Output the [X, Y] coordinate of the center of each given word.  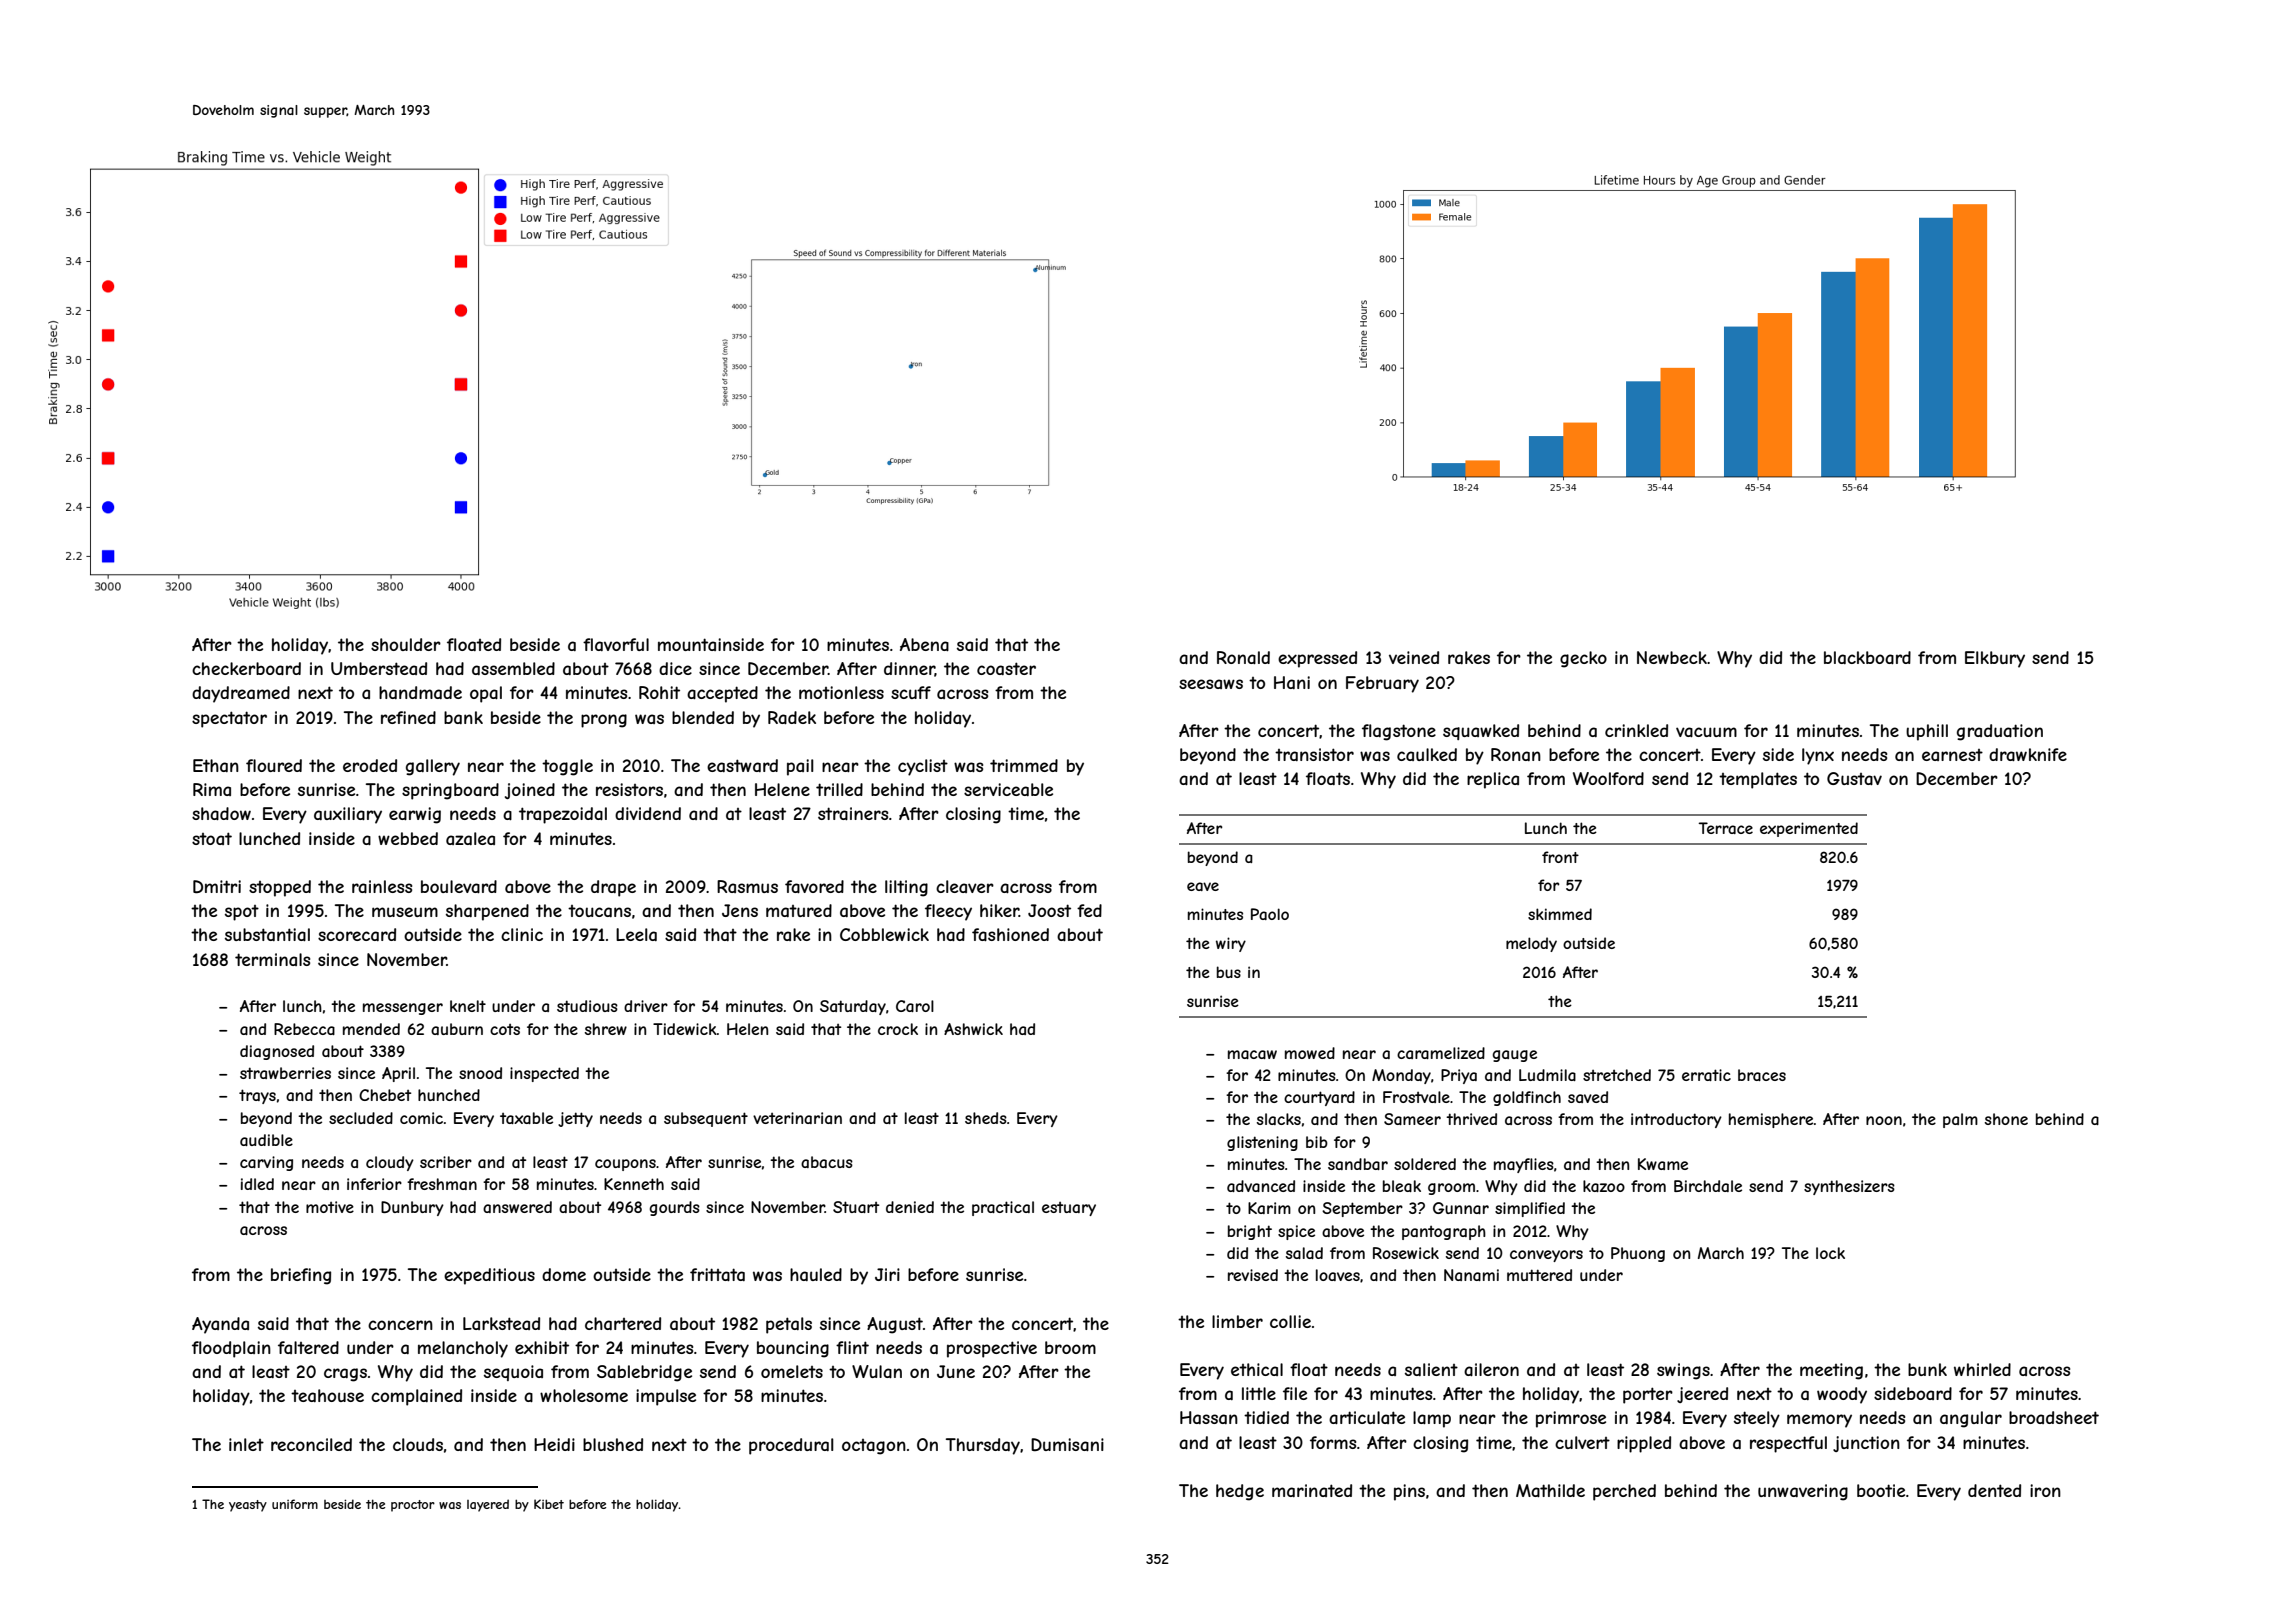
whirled [1982, 1369]
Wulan [877, 1371]
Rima [212, 789]
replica [1493, 780]
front [1560, 857]
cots [505, 1029]
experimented [1809, 829]
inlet [246, 1444]
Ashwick [973, 1029]
